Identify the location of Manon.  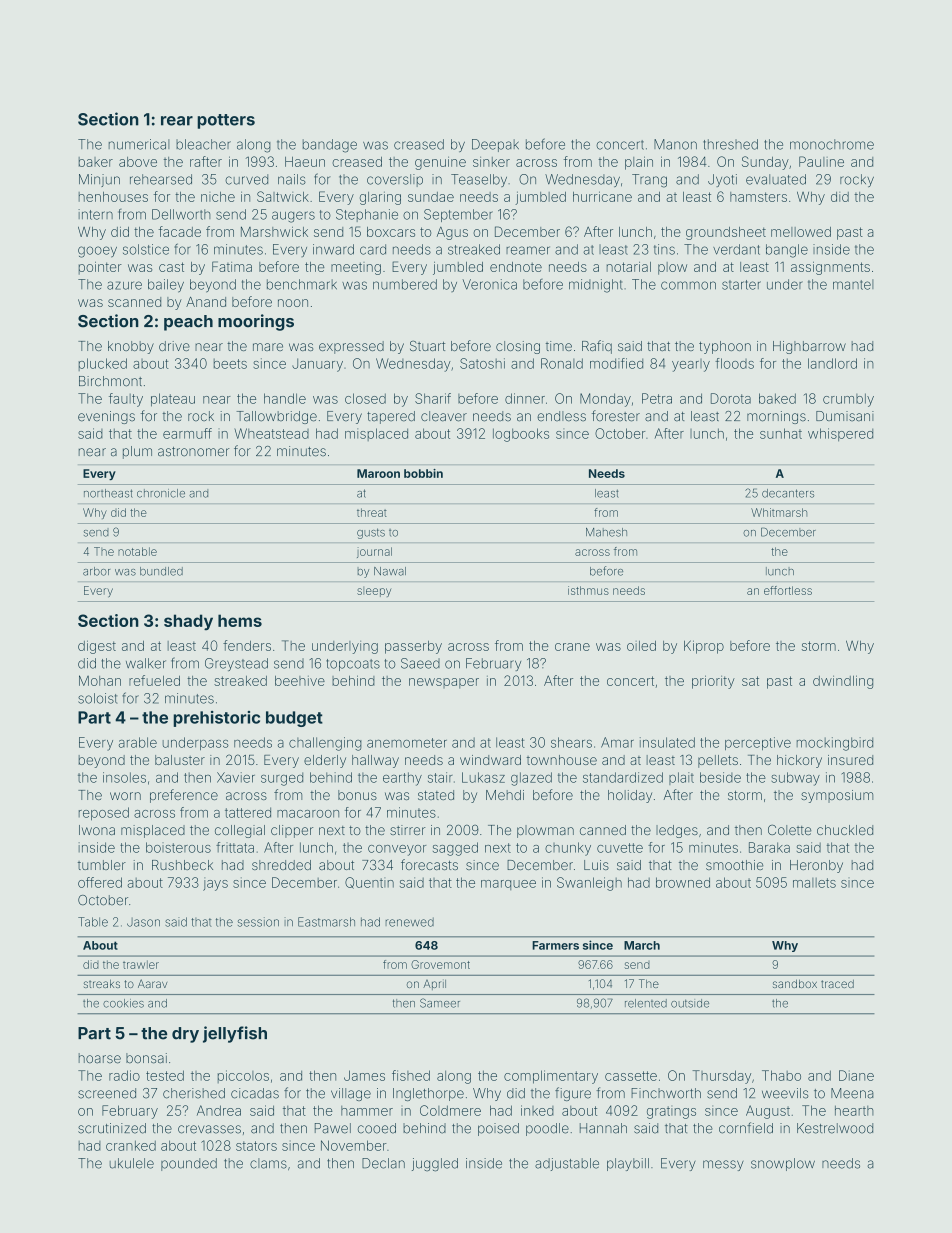
(675, 144).
